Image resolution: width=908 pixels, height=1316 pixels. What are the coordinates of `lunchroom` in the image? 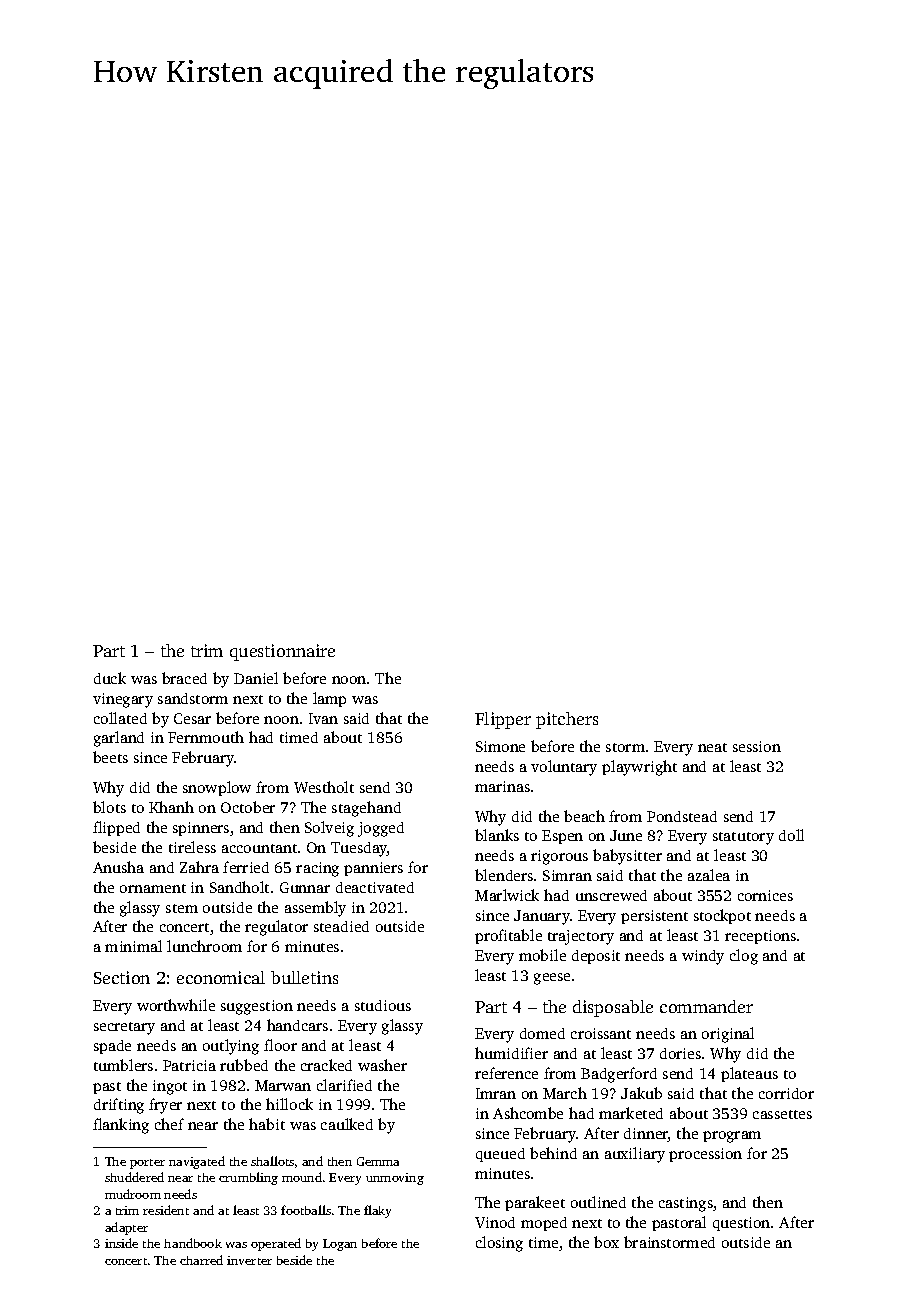 It's located at (204, 946).
